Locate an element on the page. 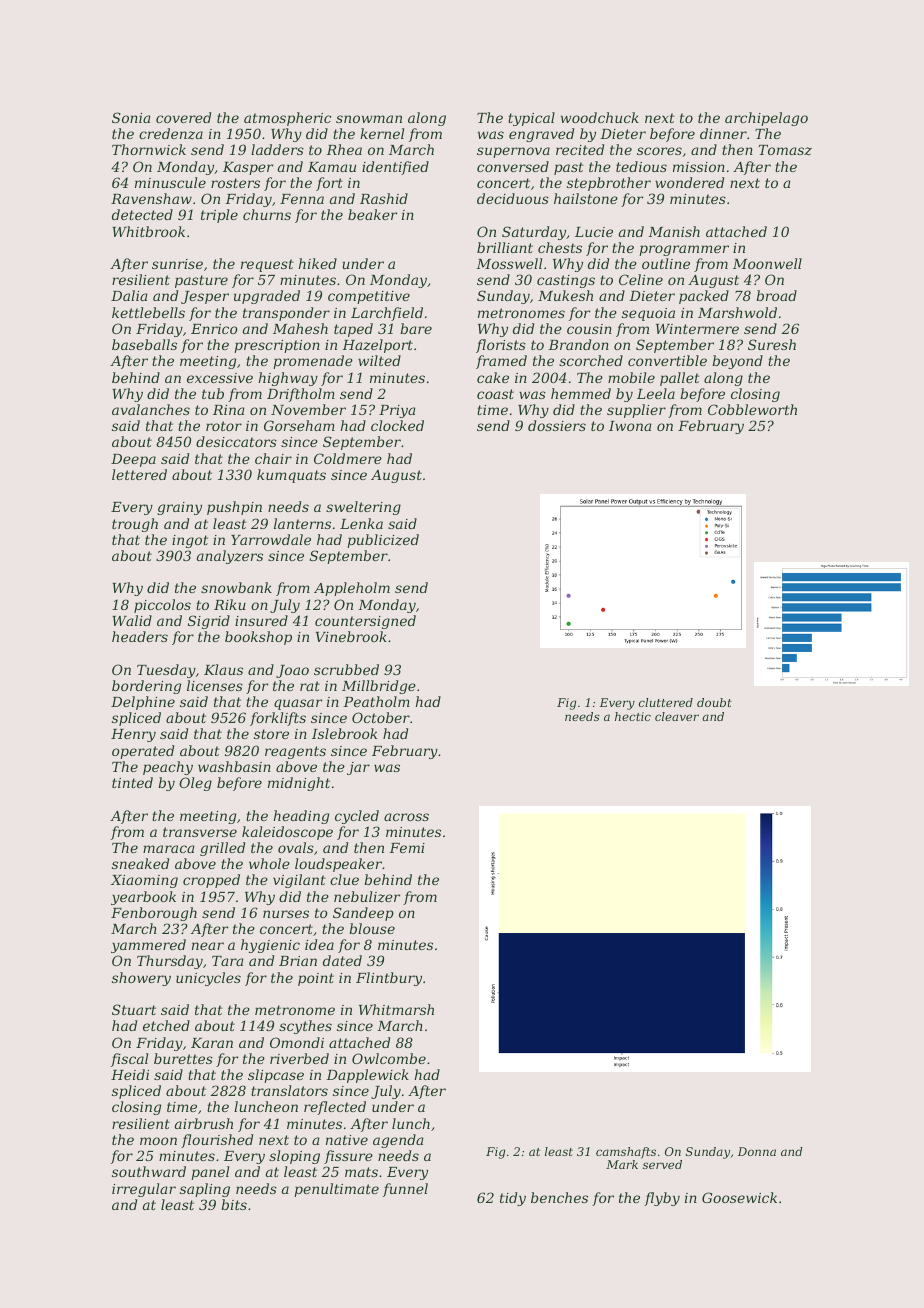  Cobbleworth is located at coordinates (752, 409).
